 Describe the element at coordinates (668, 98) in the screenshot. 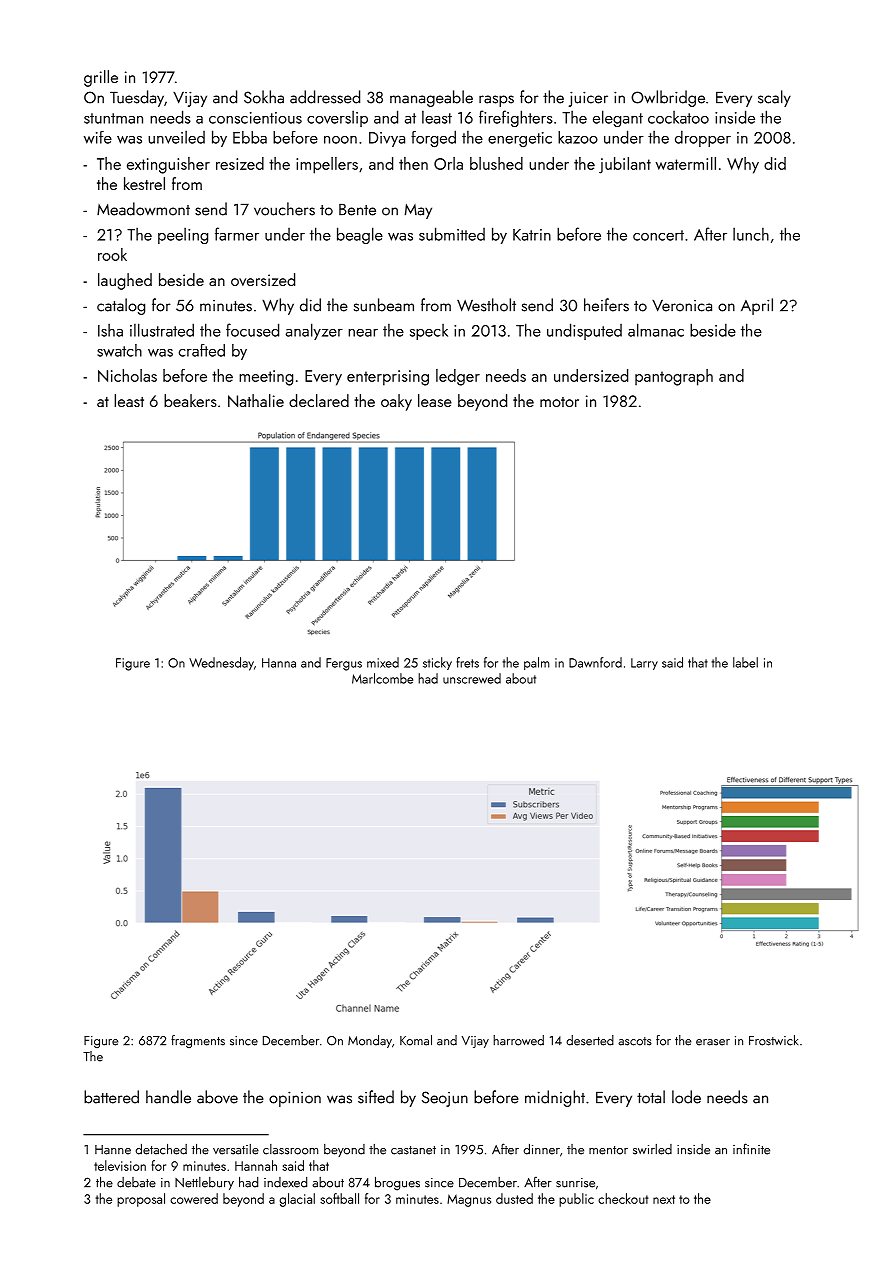

I see `Owlbridge` at that location.
